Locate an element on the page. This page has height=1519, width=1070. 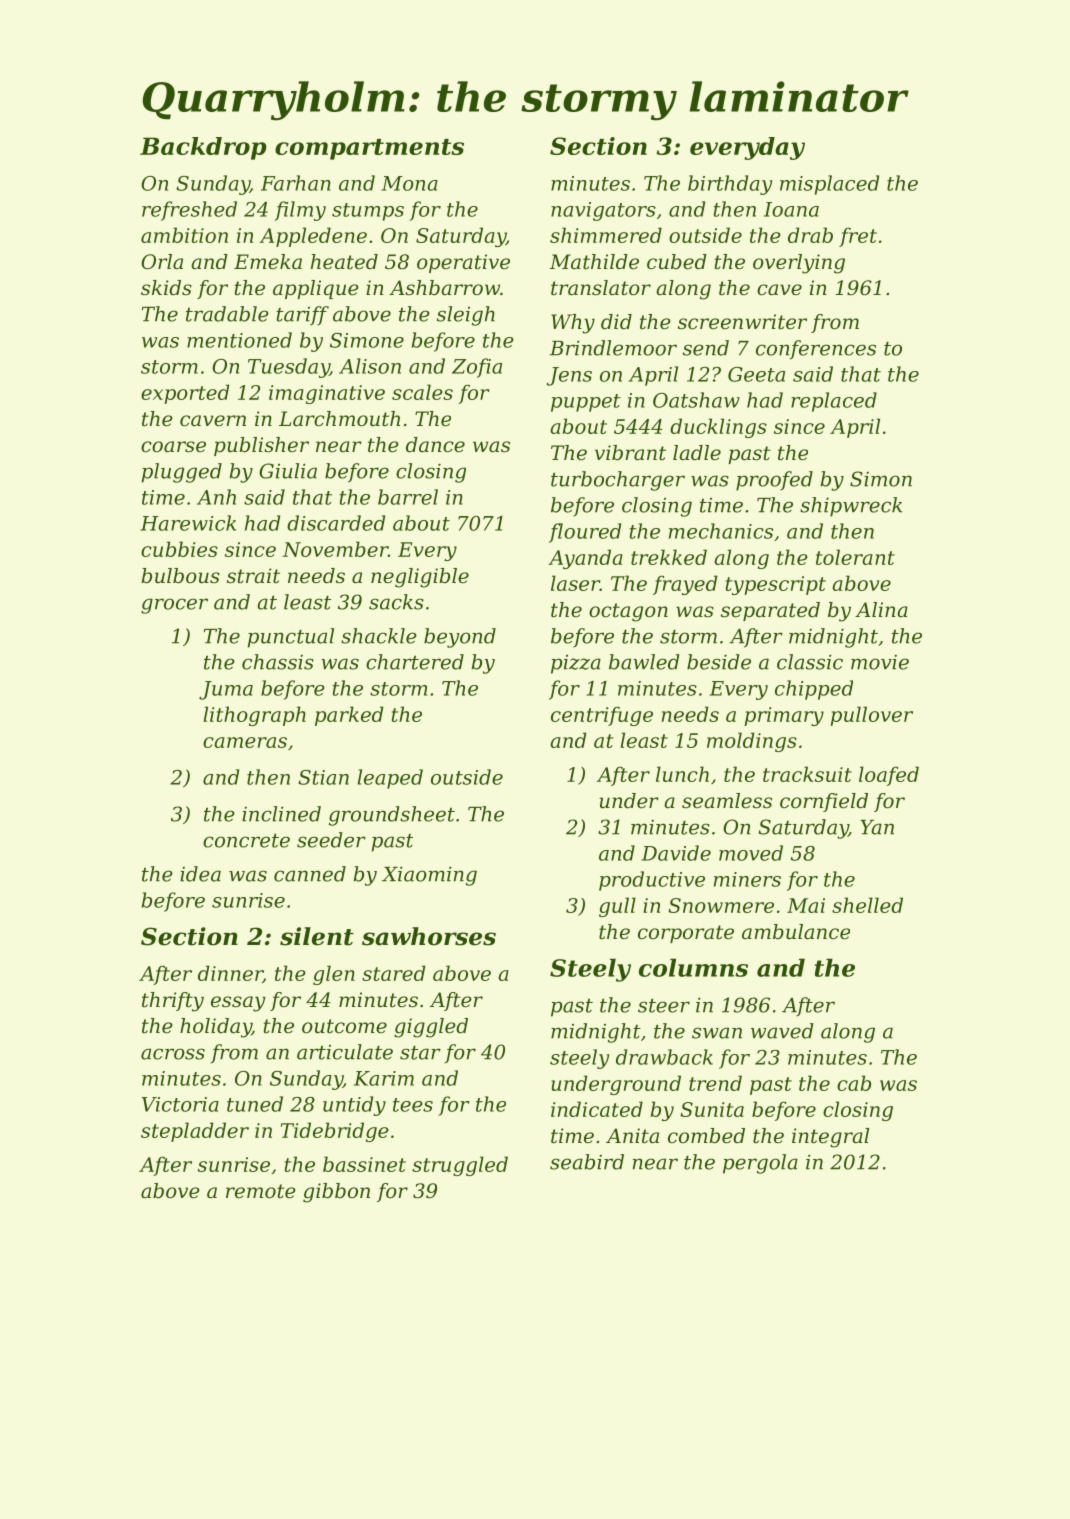
pizza is located at coordinates (576, 664).
